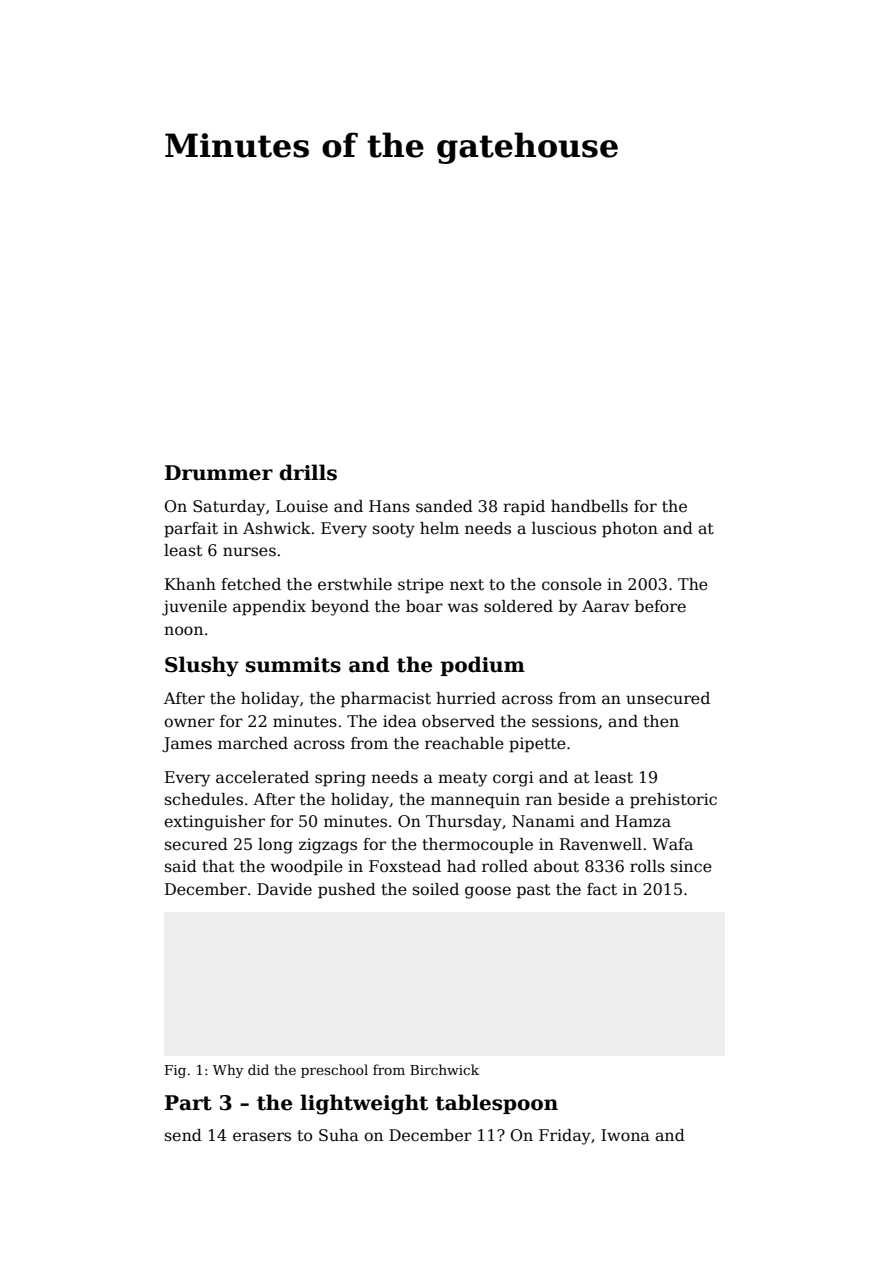 This screenshot has width=889, height=1261. What do you see at coordinates (524, 508) in the screenshot?
I see `rapid` at bounding box center [524, 508].
